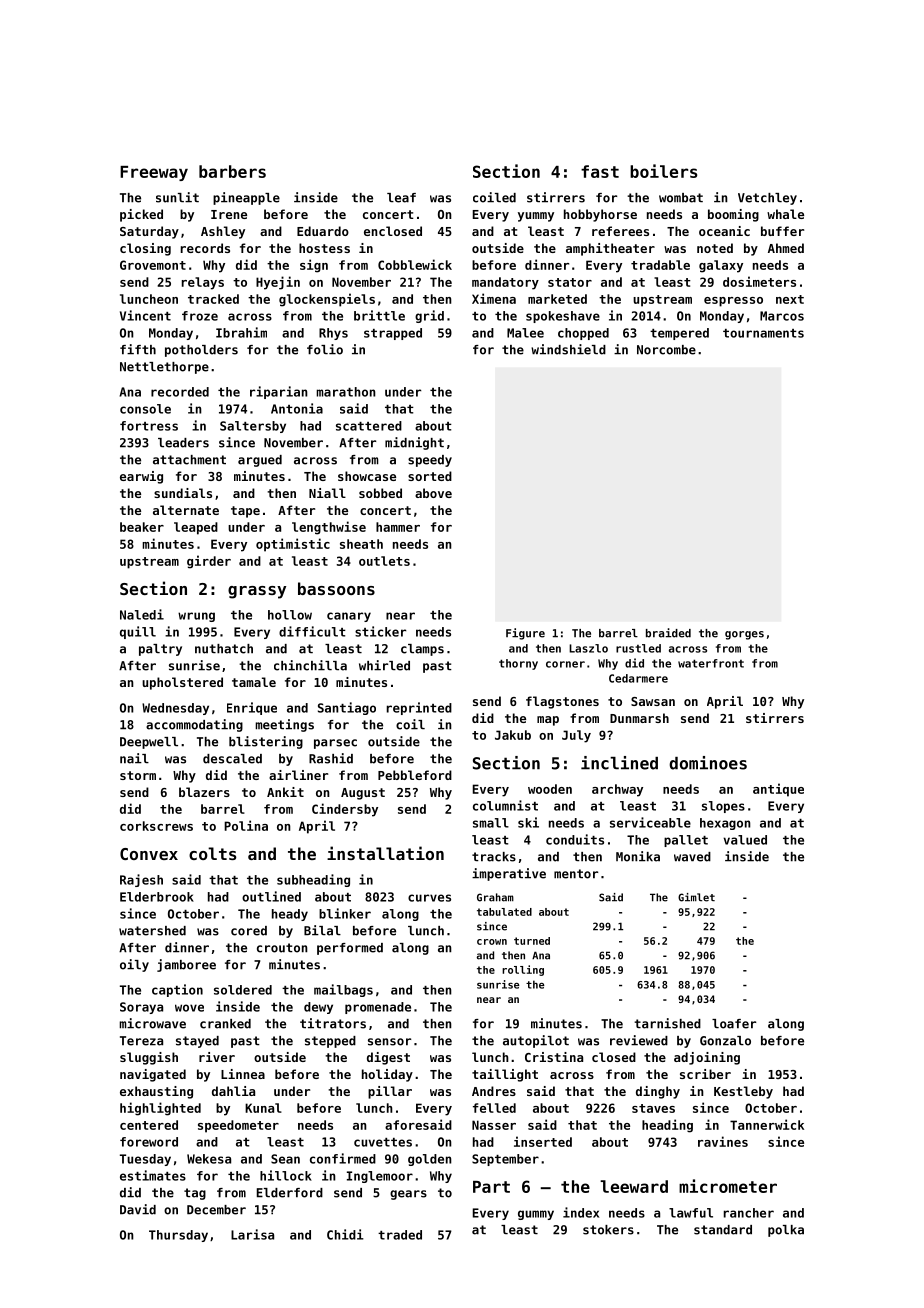  I want to click on tournaments, so click(763, 333).
